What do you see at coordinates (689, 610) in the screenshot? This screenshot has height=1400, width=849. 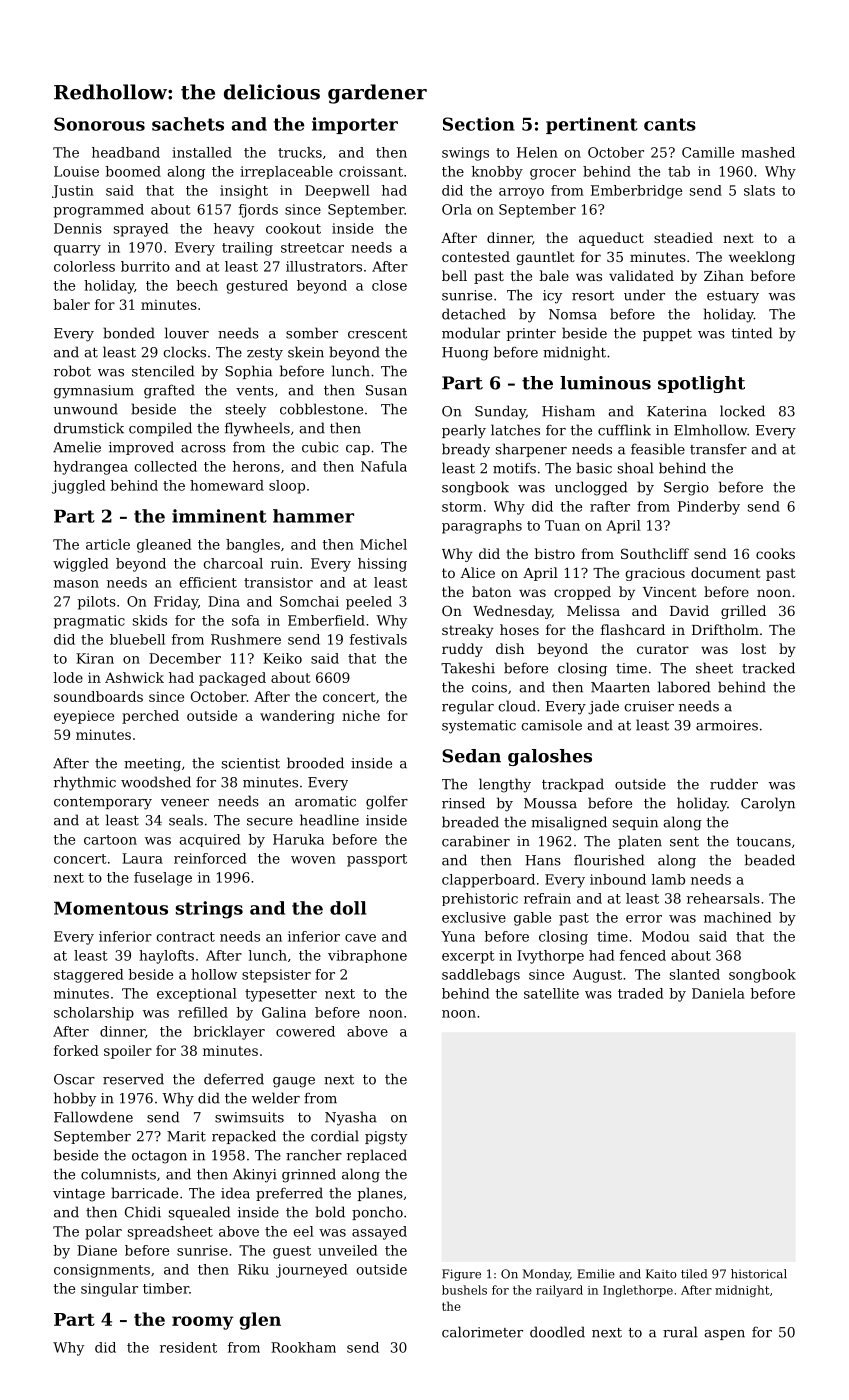 I see `David` at bounding box center [689, 610].
